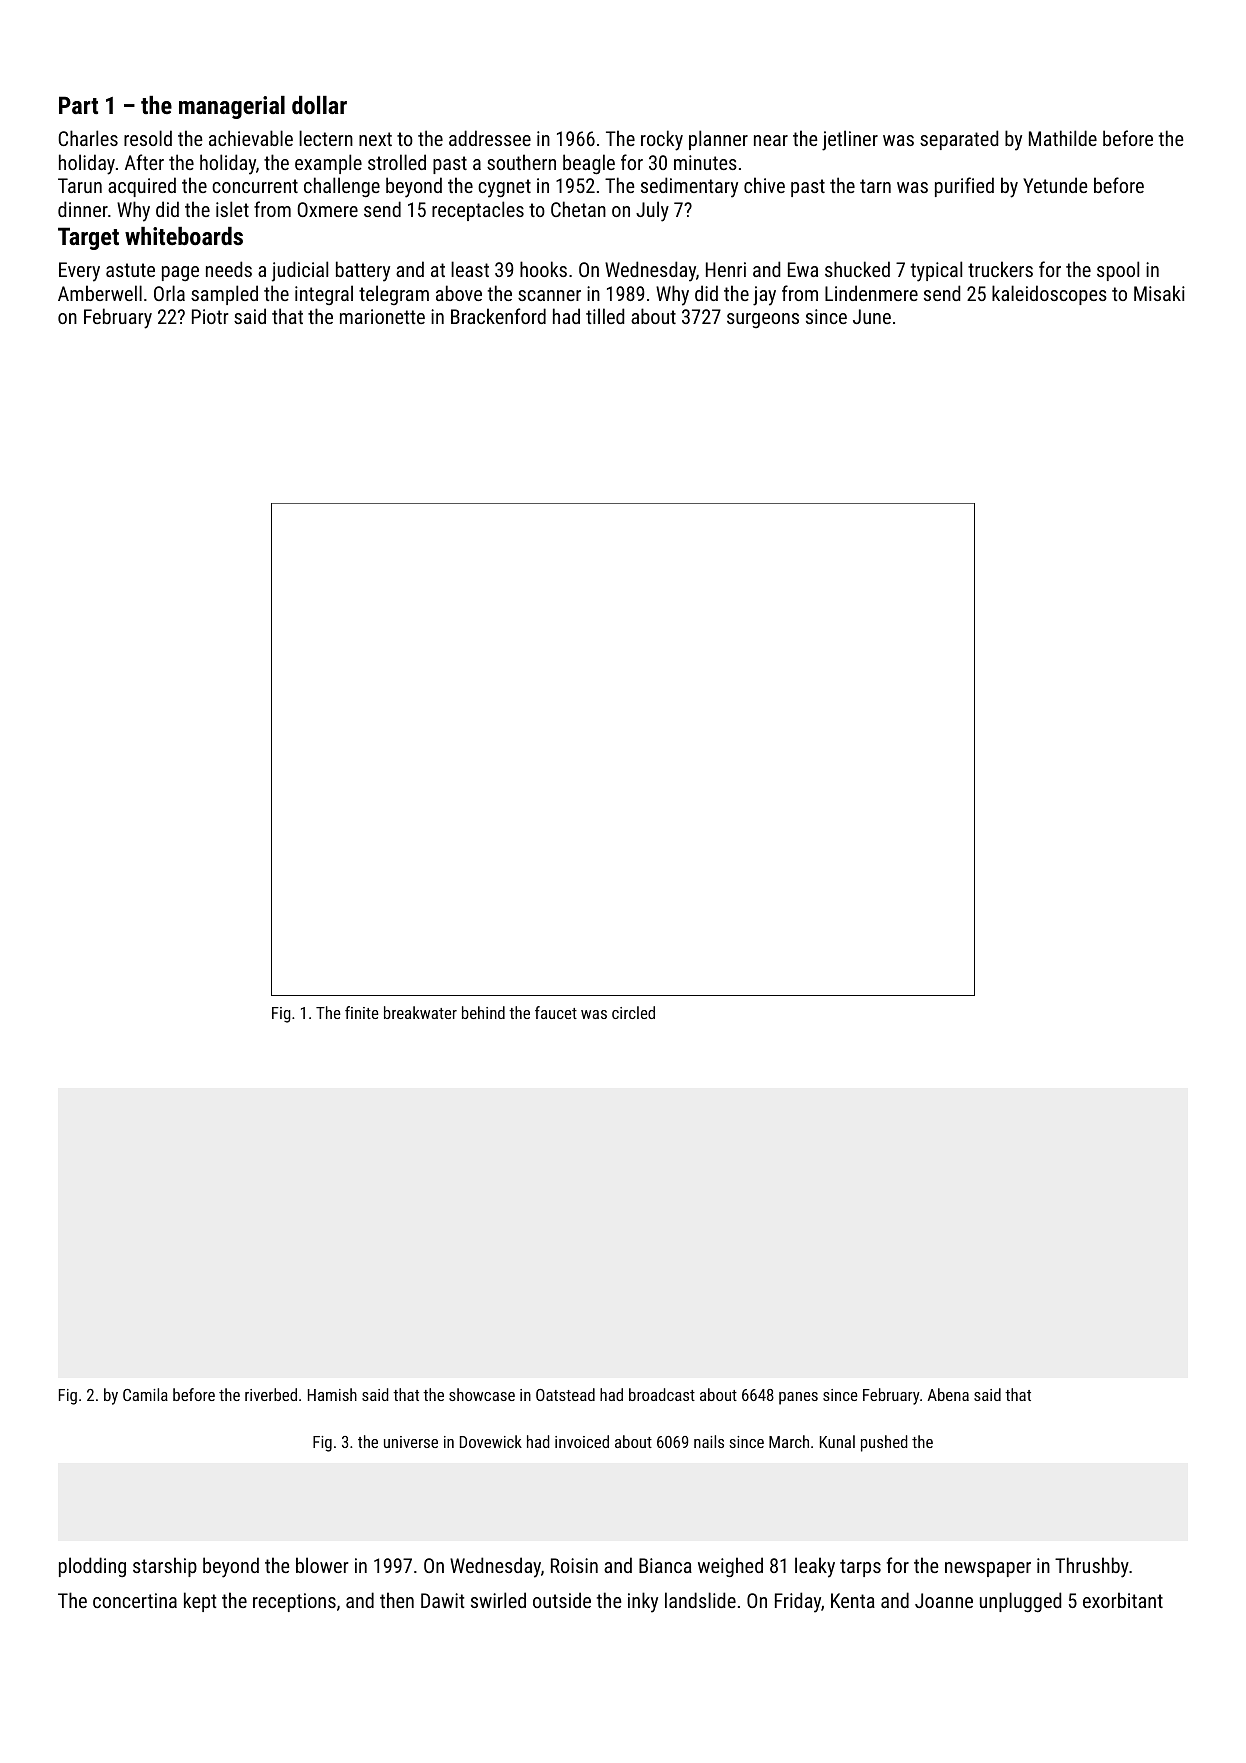 The width and height of the page is (1246, 1763). Describe the element at coordinates (948, 1394) in the page. I see `Abena` at that location.
